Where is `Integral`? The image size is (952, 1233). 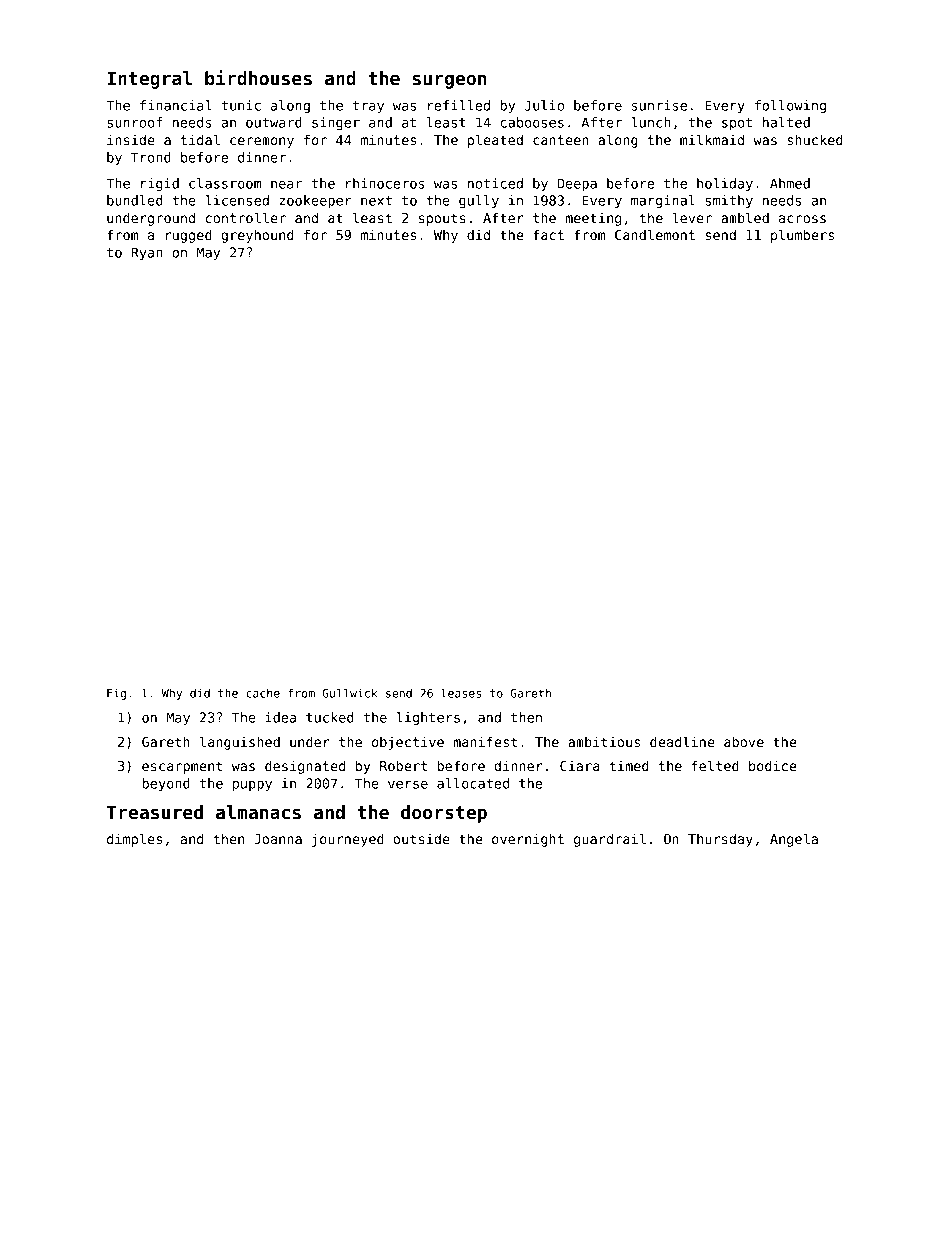
Integral is located at coordinates (149, 80).
